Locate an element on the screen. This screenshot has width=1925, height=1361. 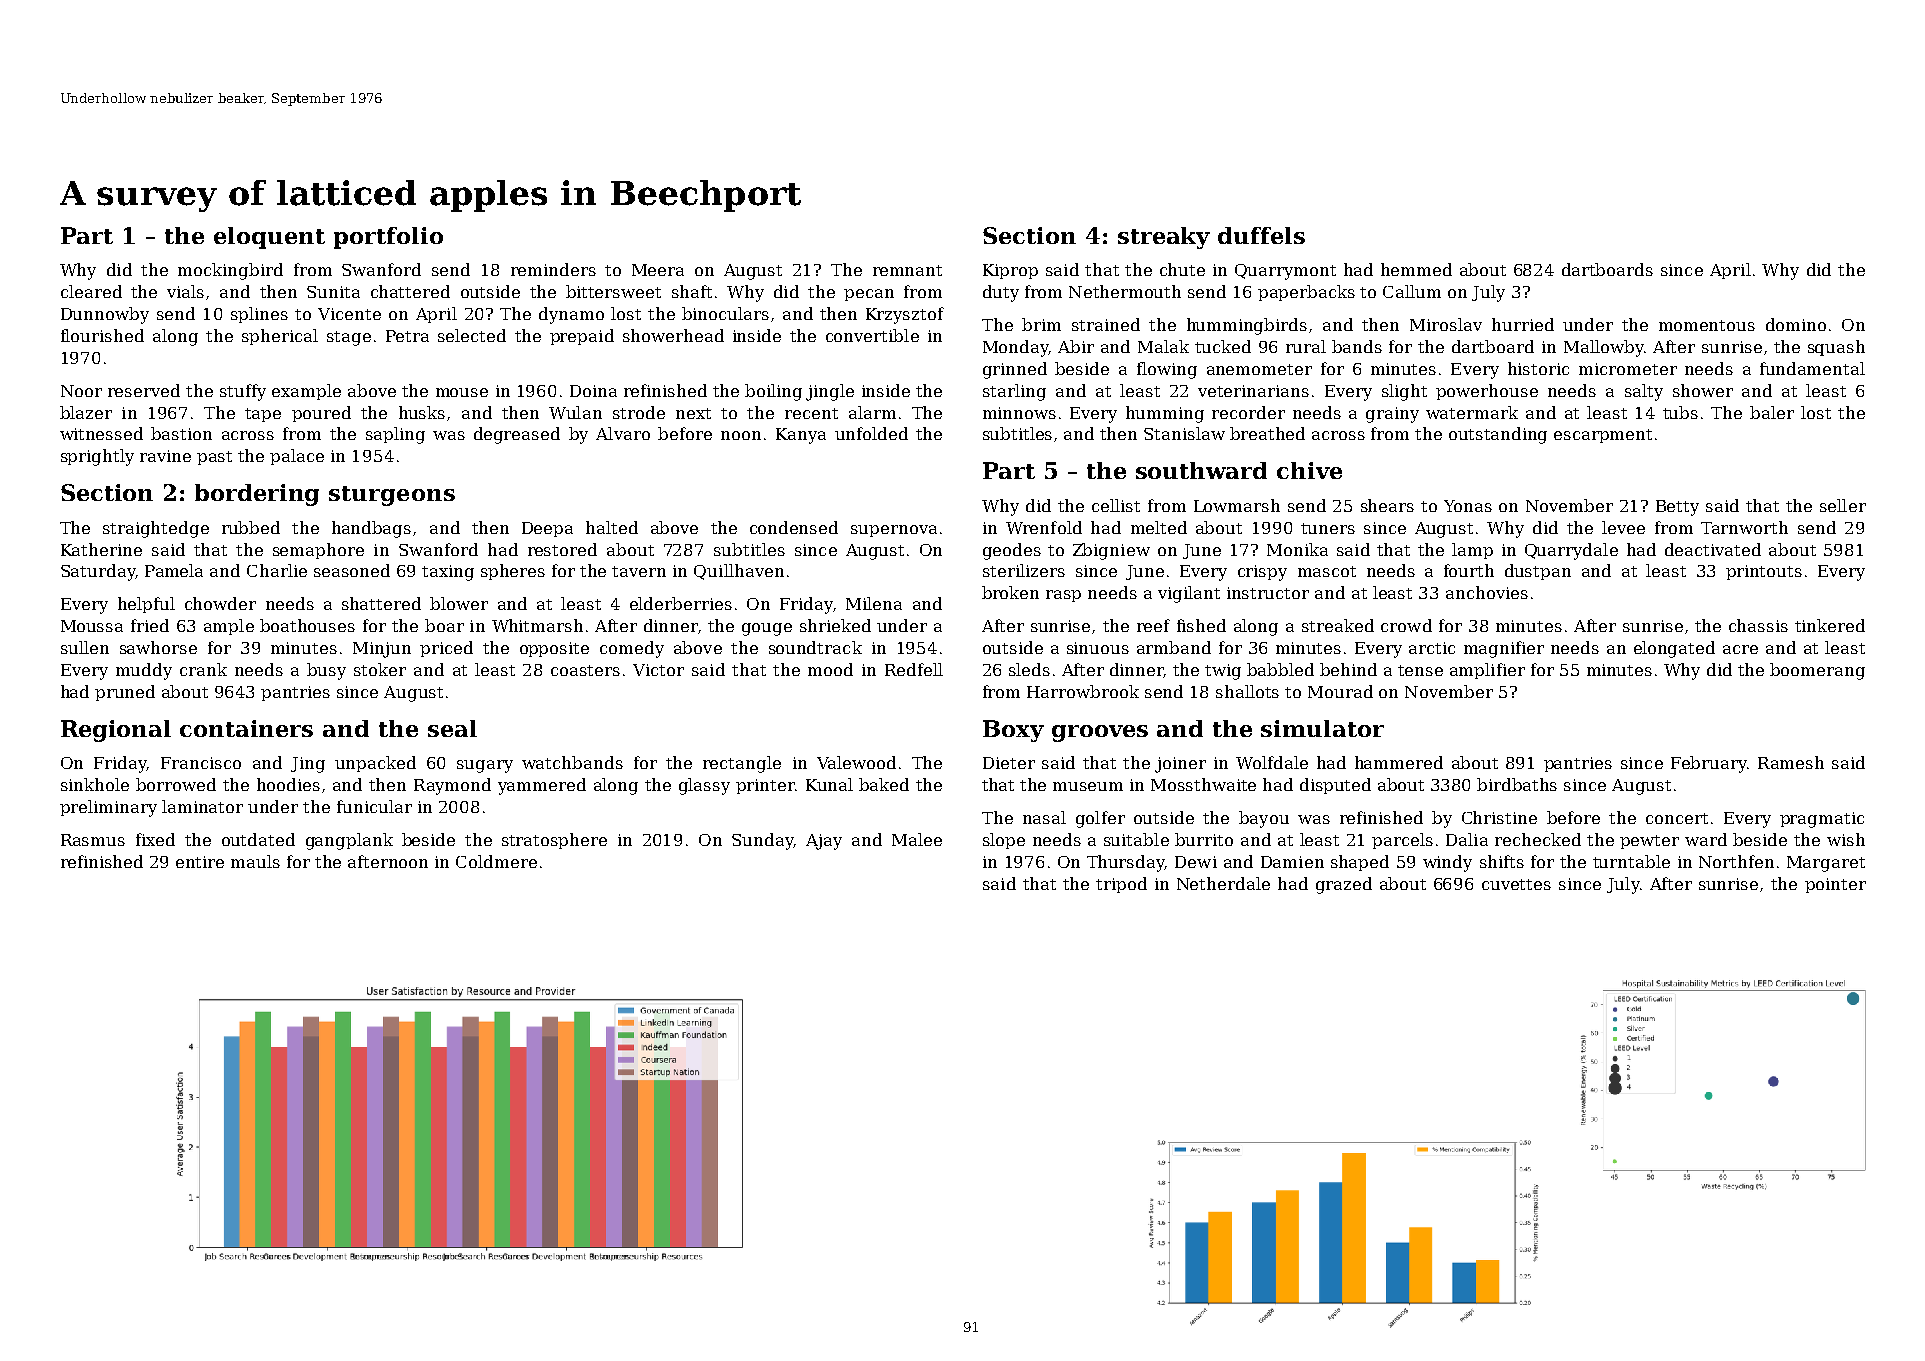
cleared is located at coordinates (91, 291).
